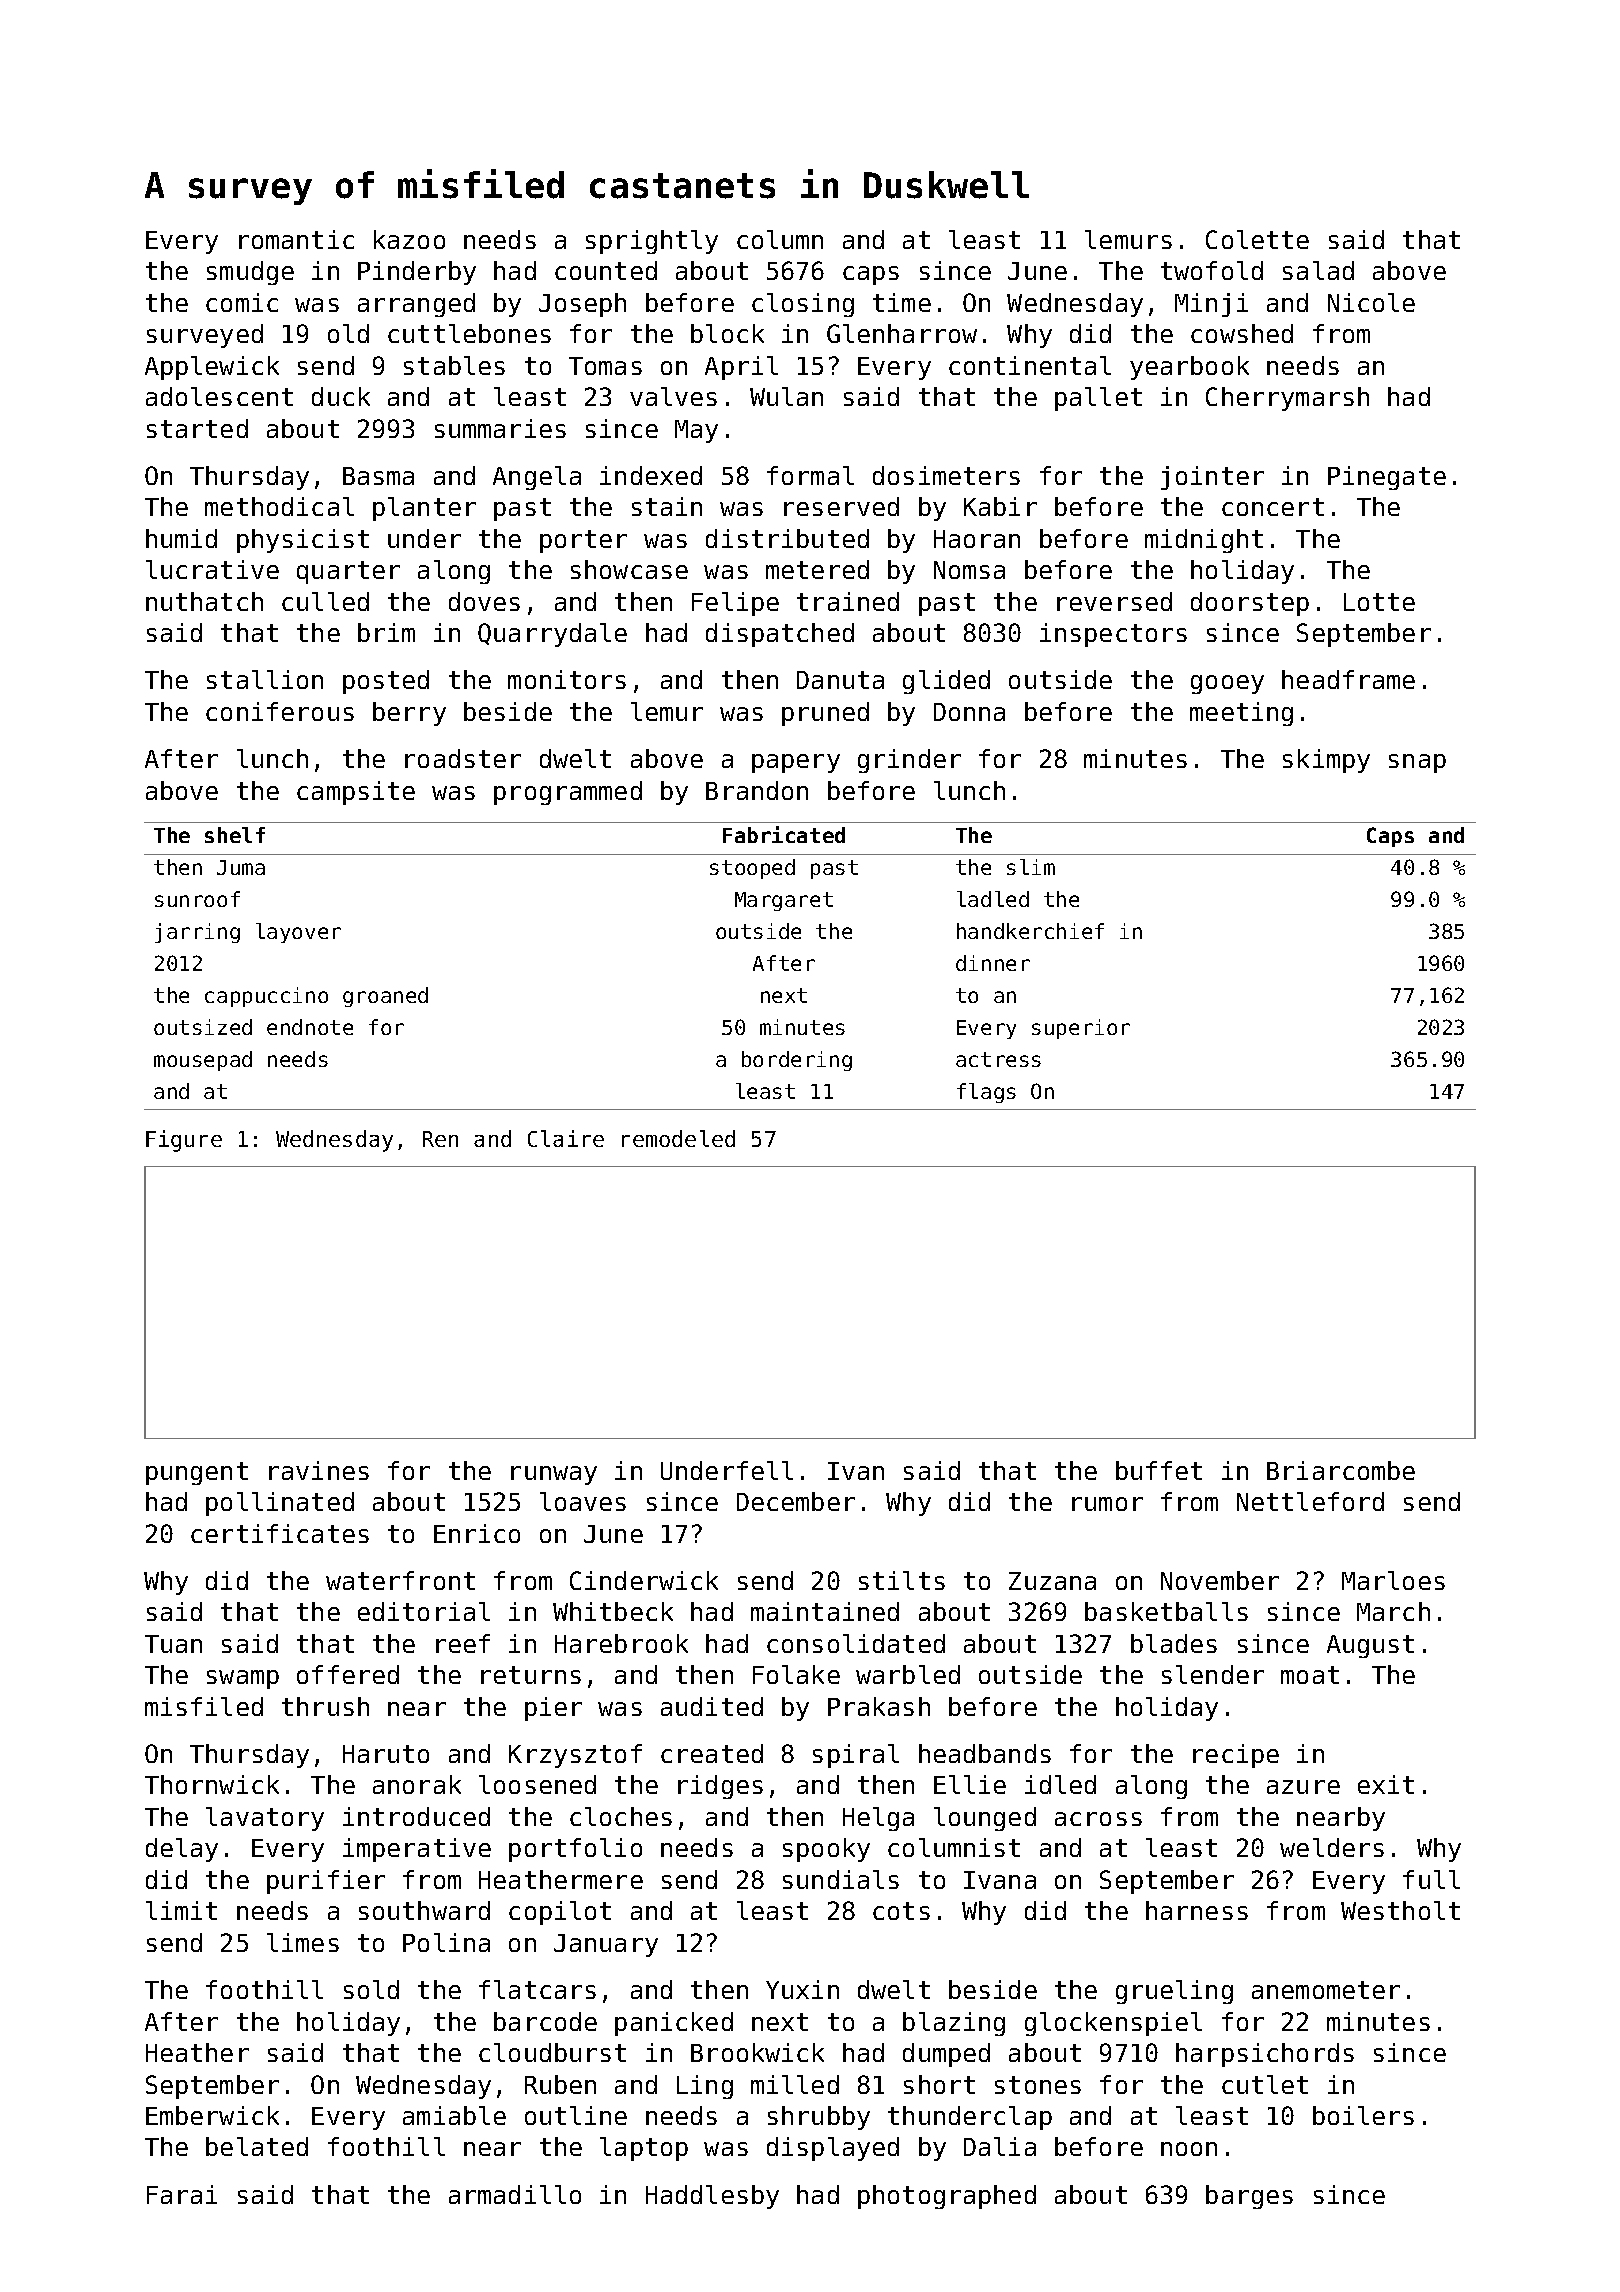 The image size is (1620, 2292). Describe the element at coordinates (1081, 1029) in the page. I see `superior` at that location.
